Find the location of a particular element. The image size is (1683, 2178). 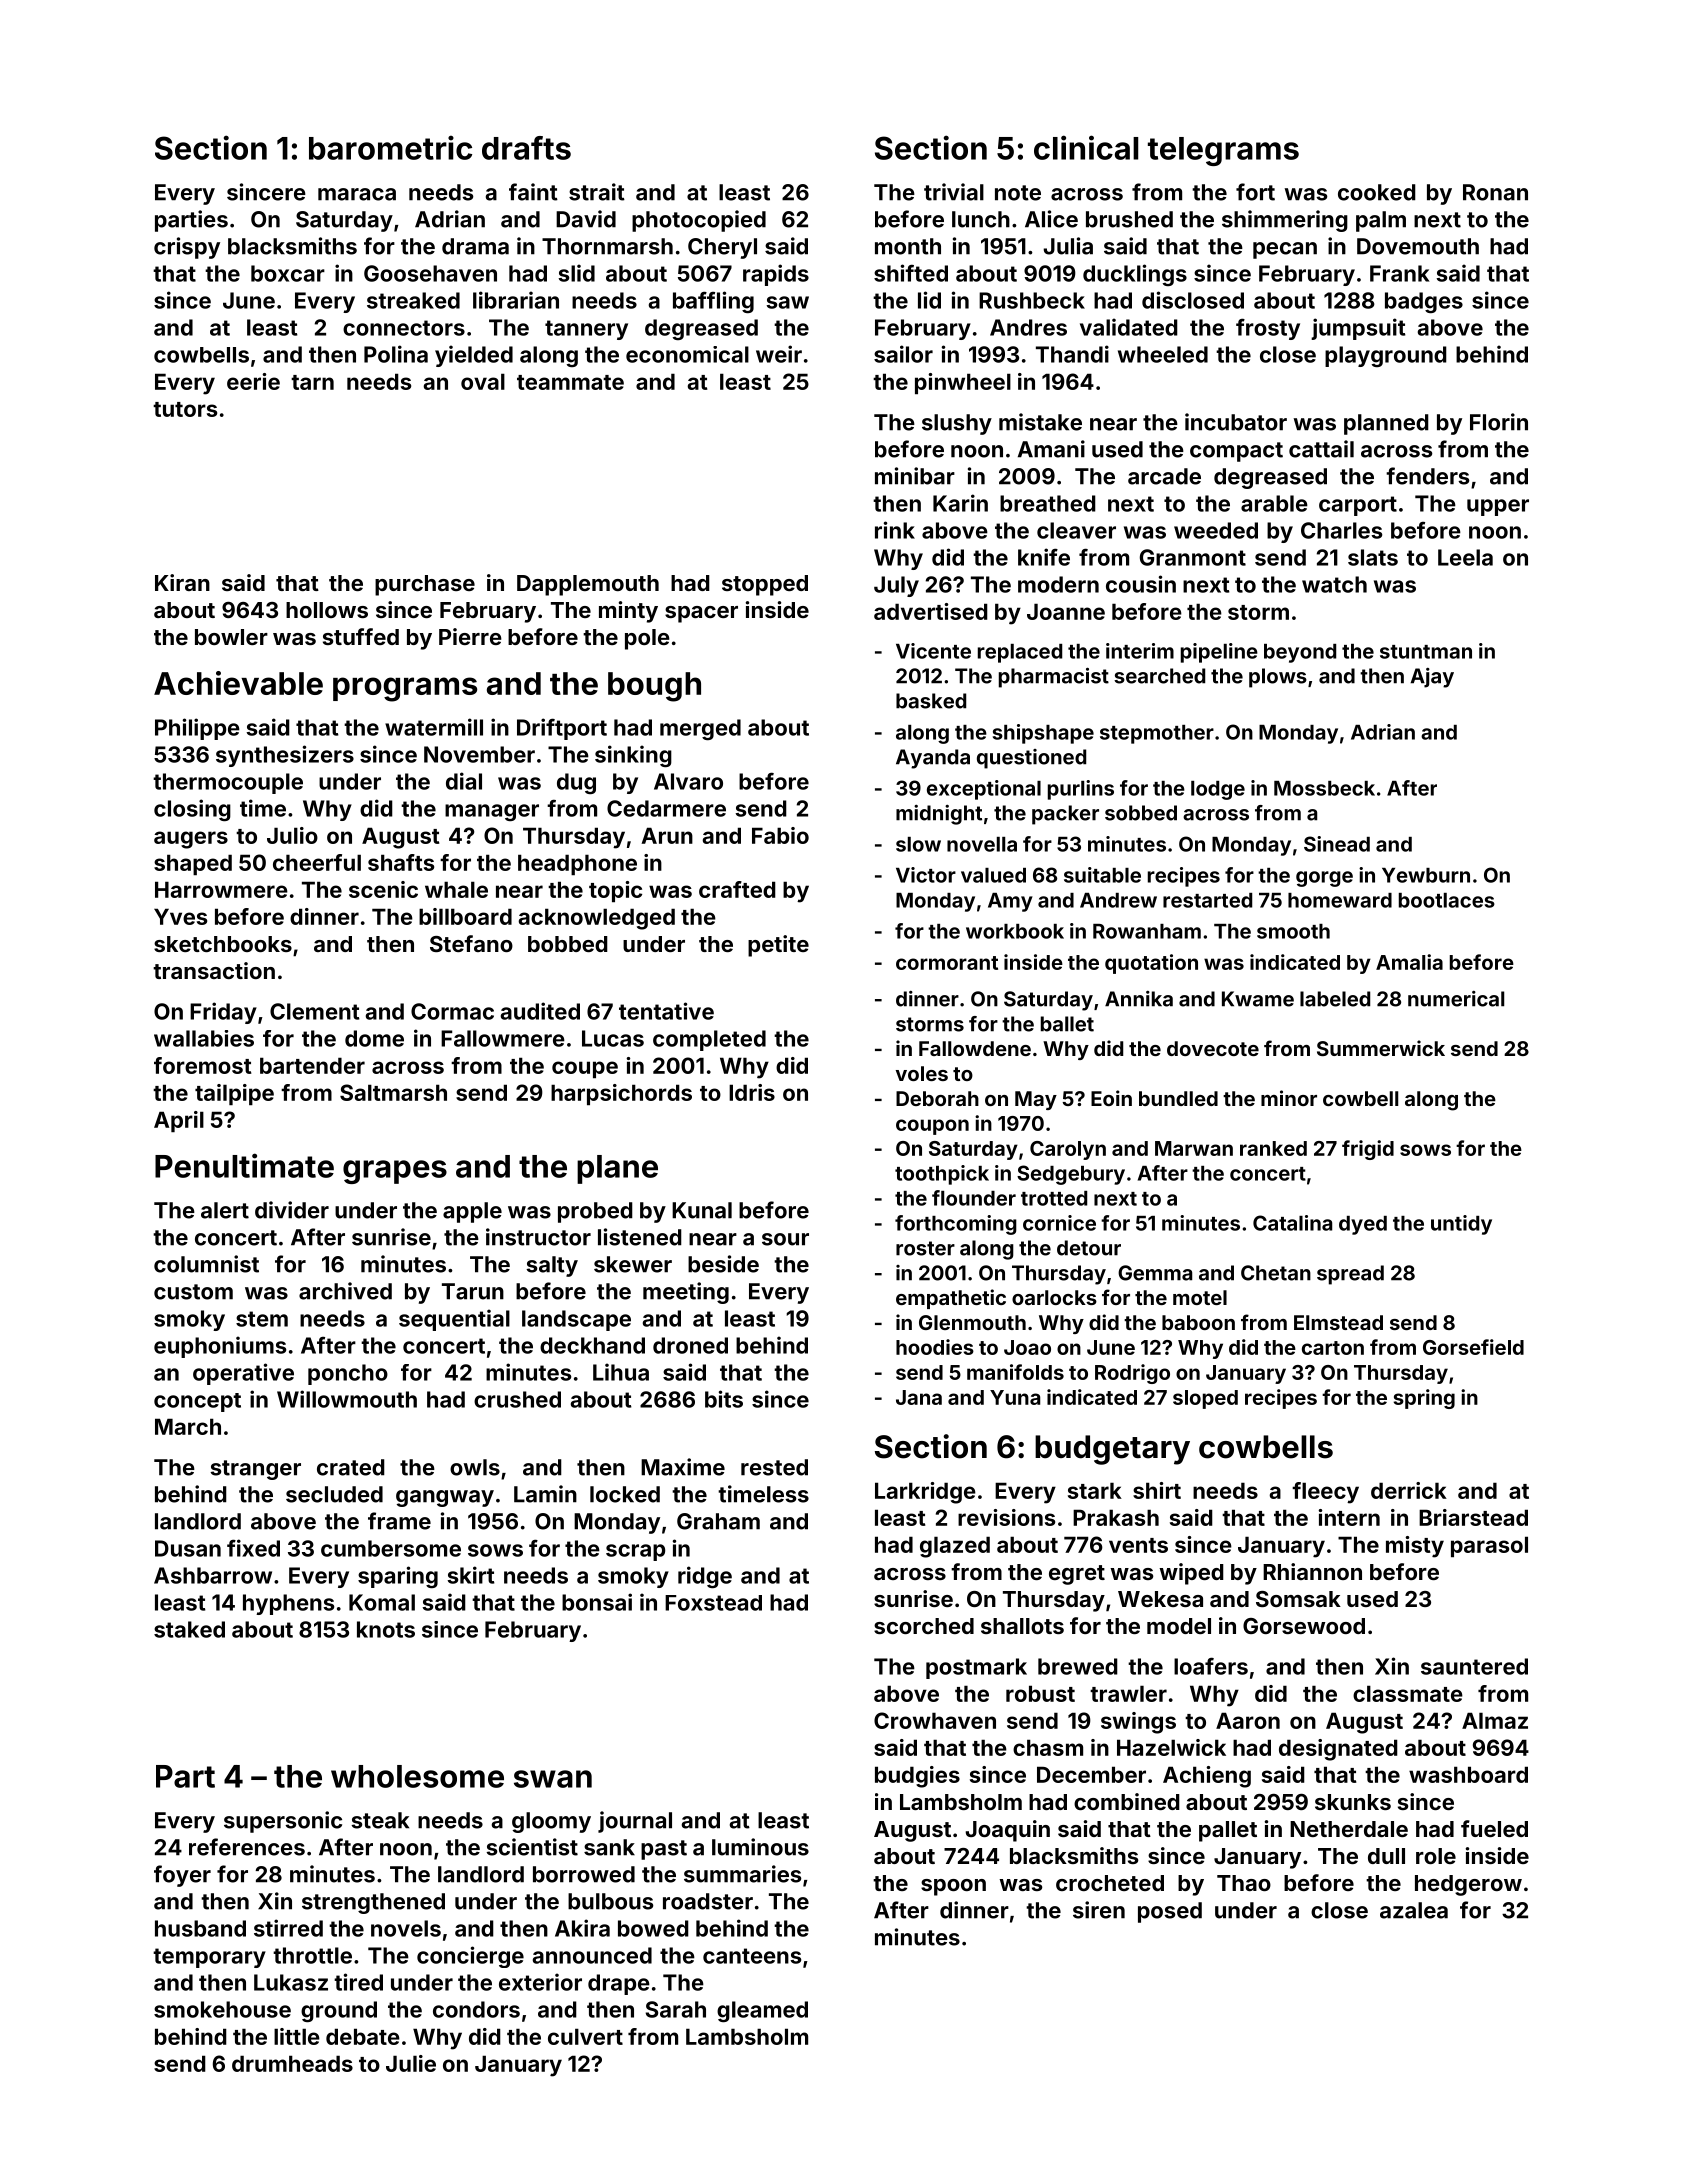

slow is located at coordinates (918, 844).
